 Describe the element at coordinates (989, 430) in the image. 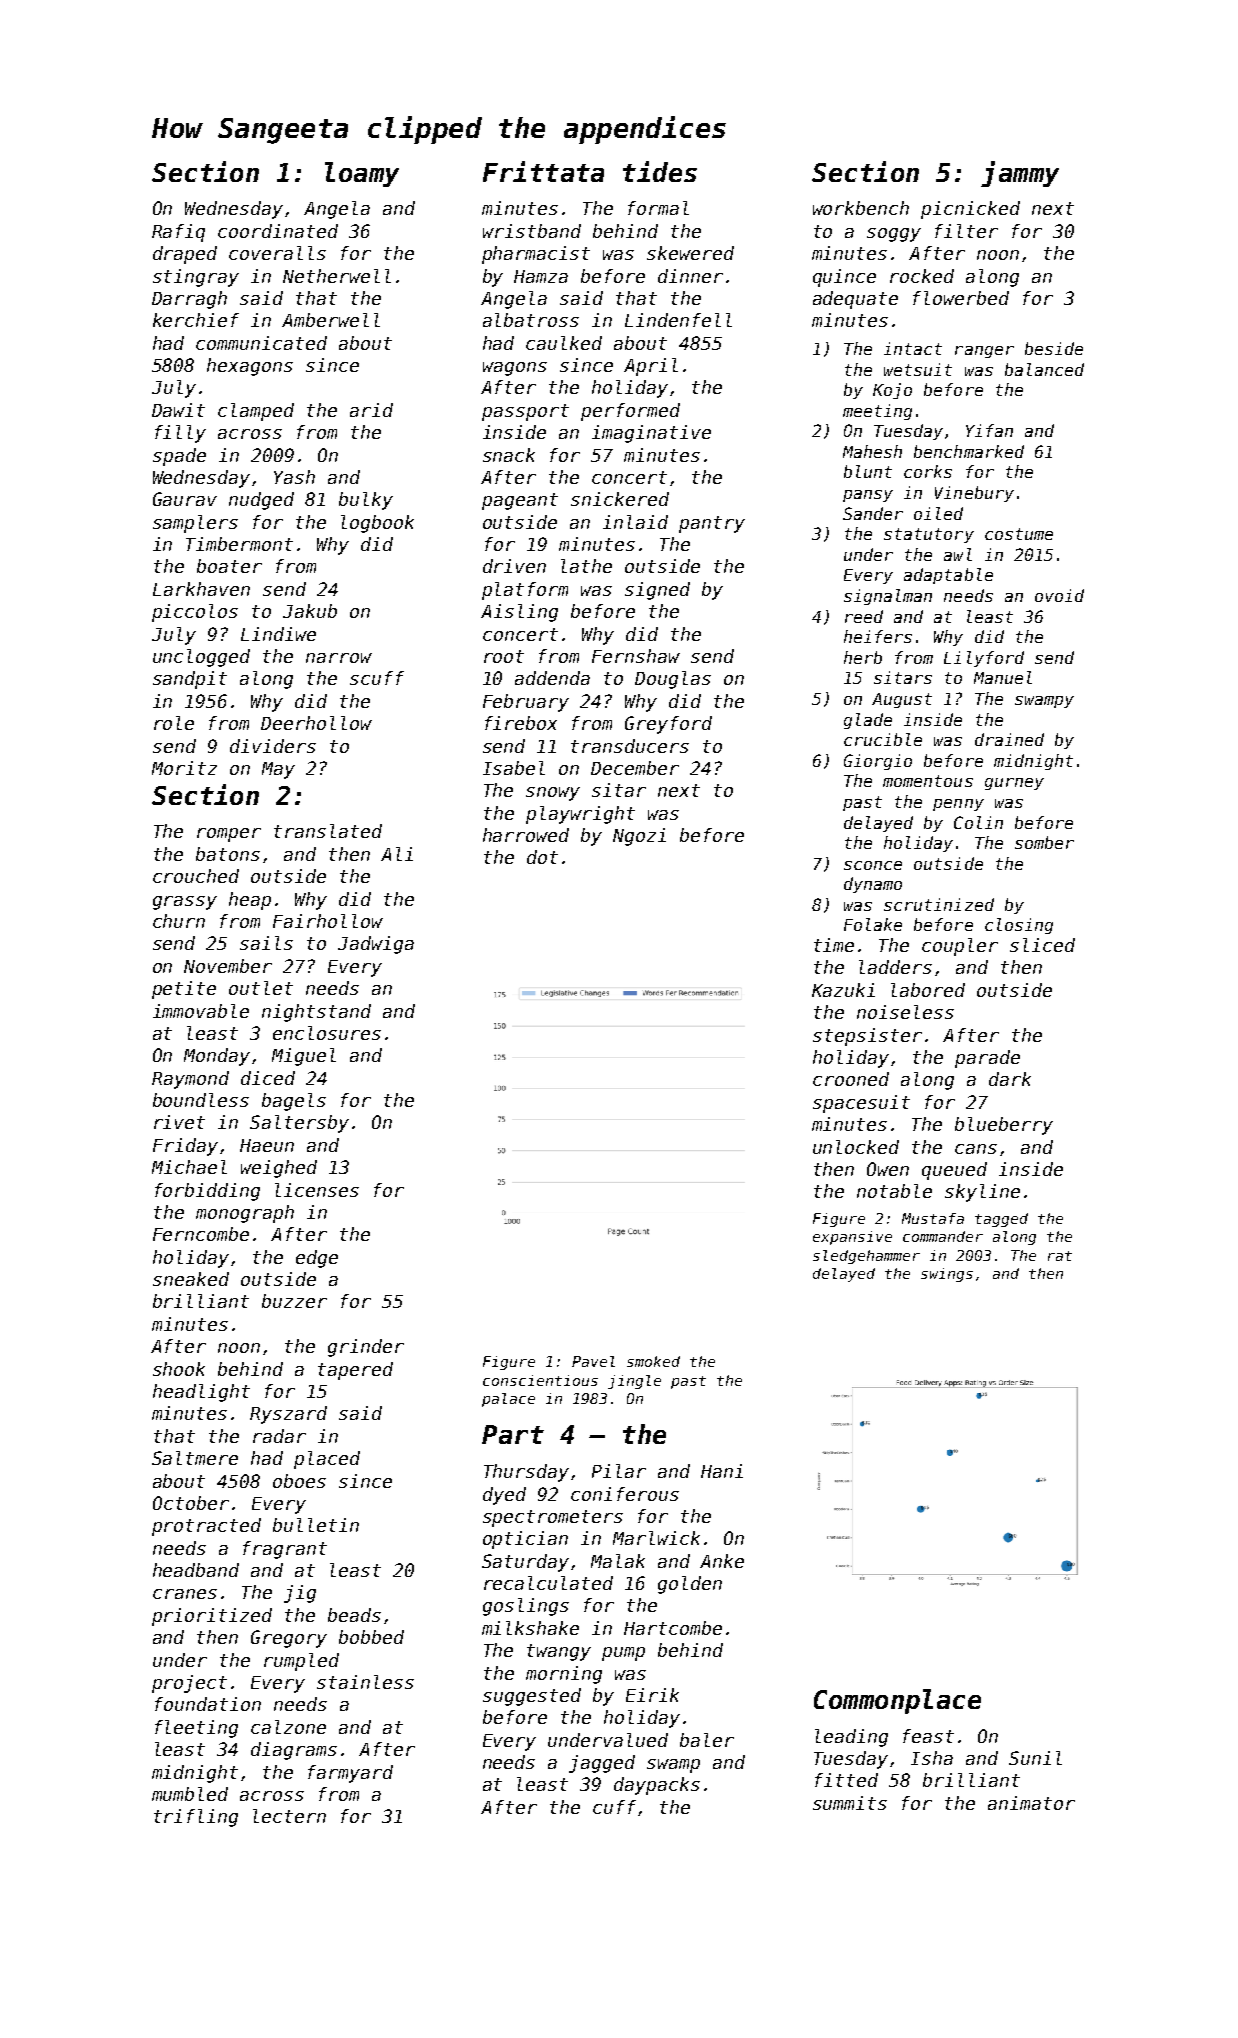

I see `Yifan` at that location.
